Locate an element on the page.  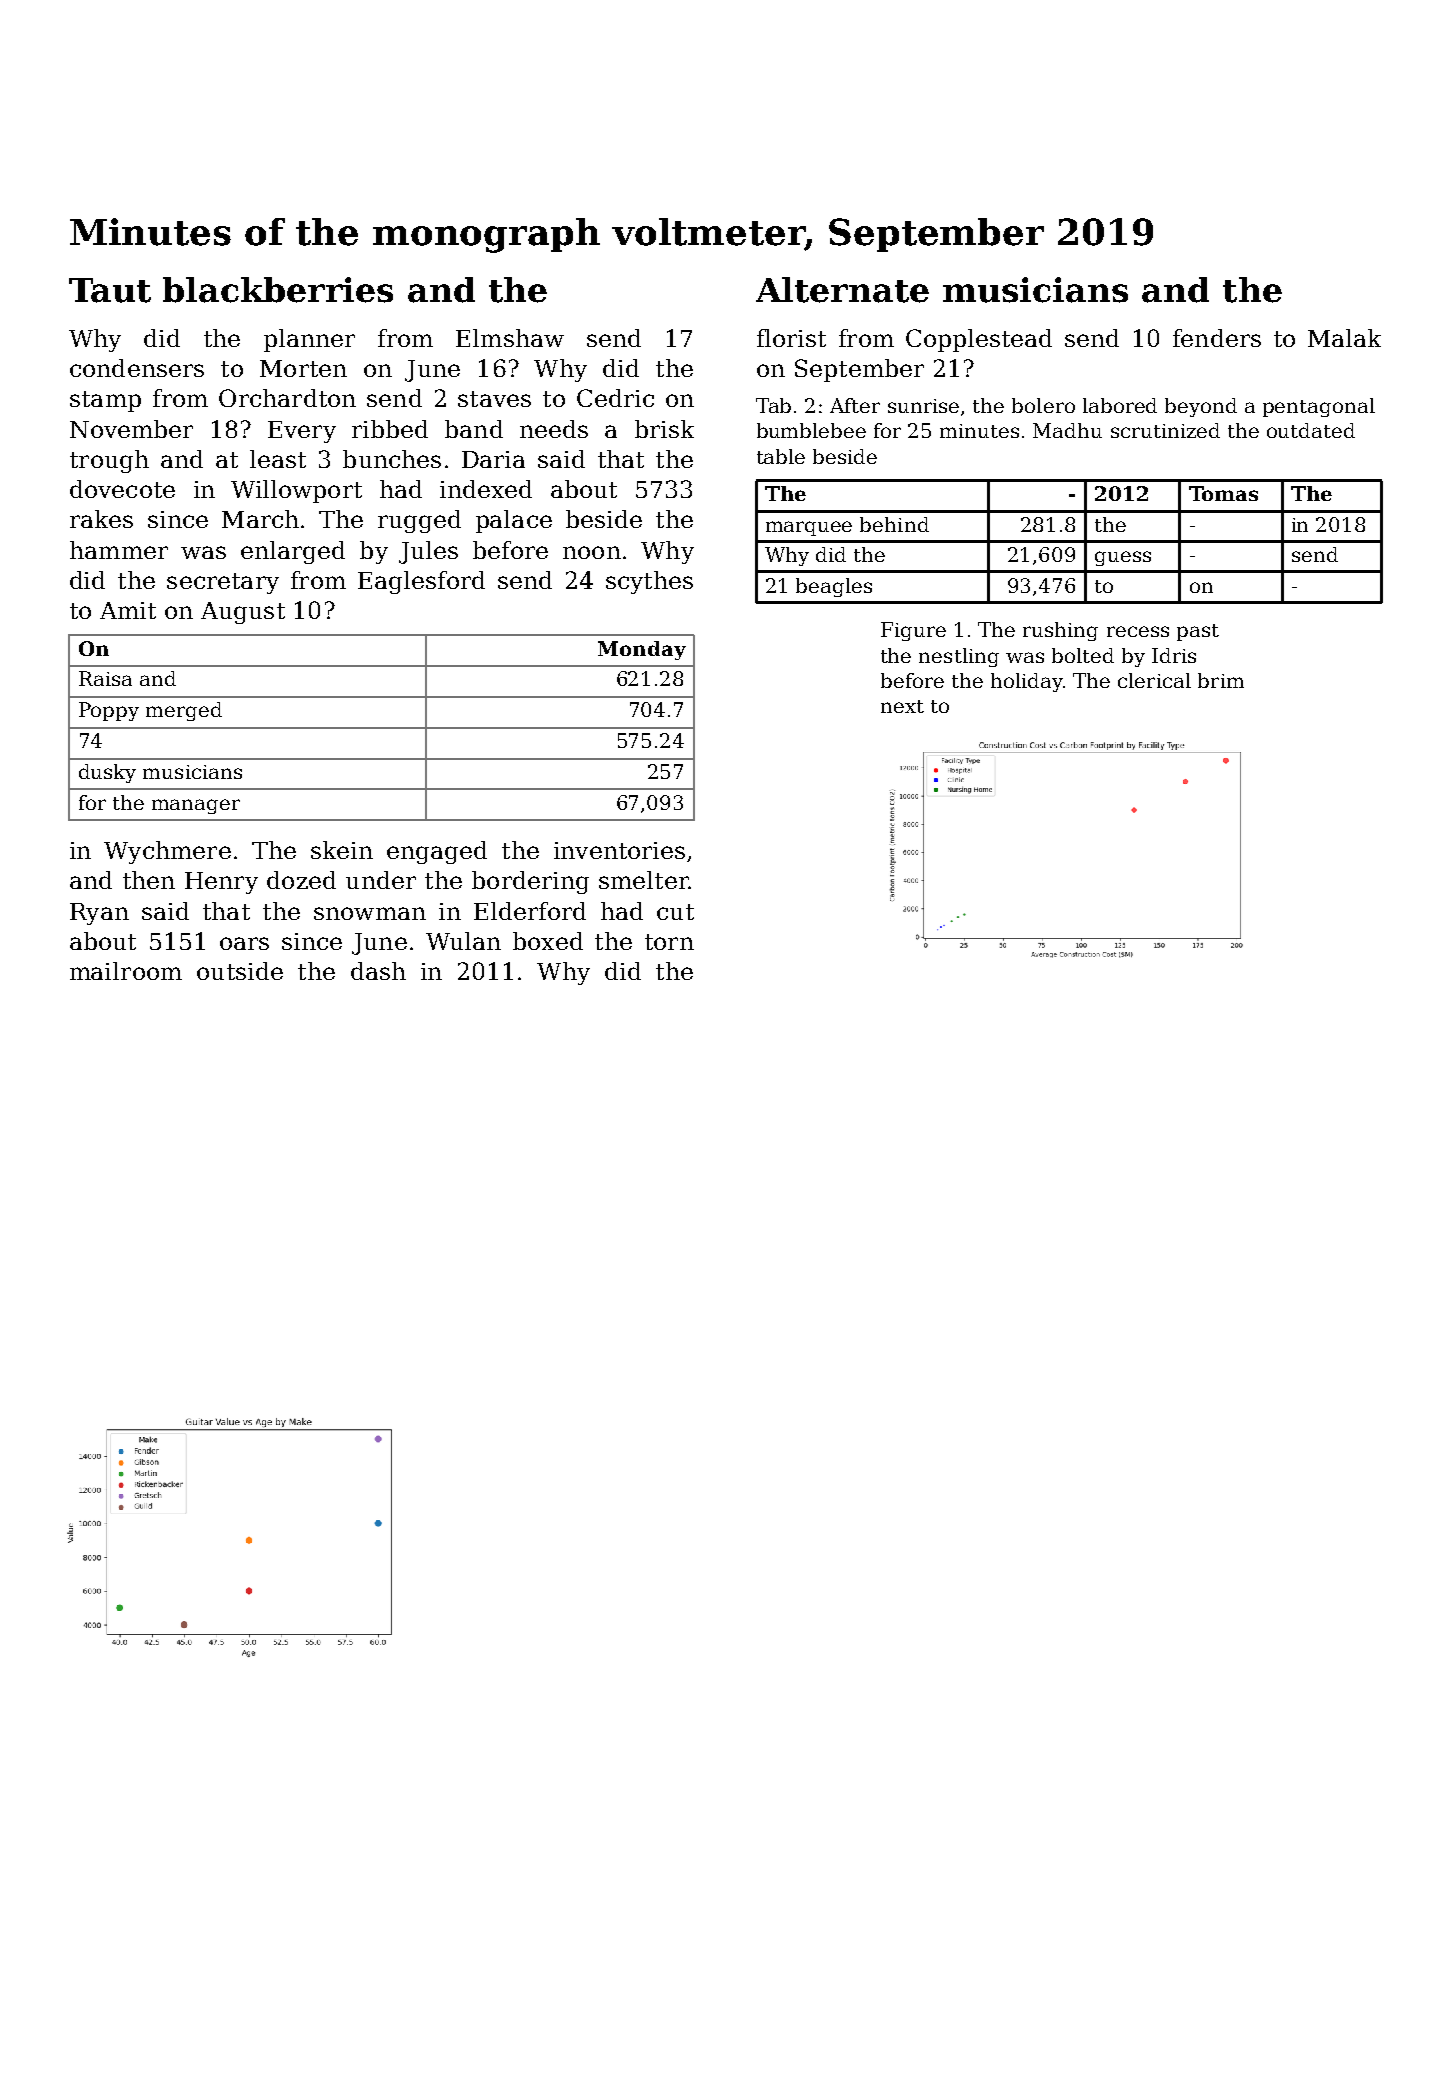
cut is located at coordinates (675, 912).
